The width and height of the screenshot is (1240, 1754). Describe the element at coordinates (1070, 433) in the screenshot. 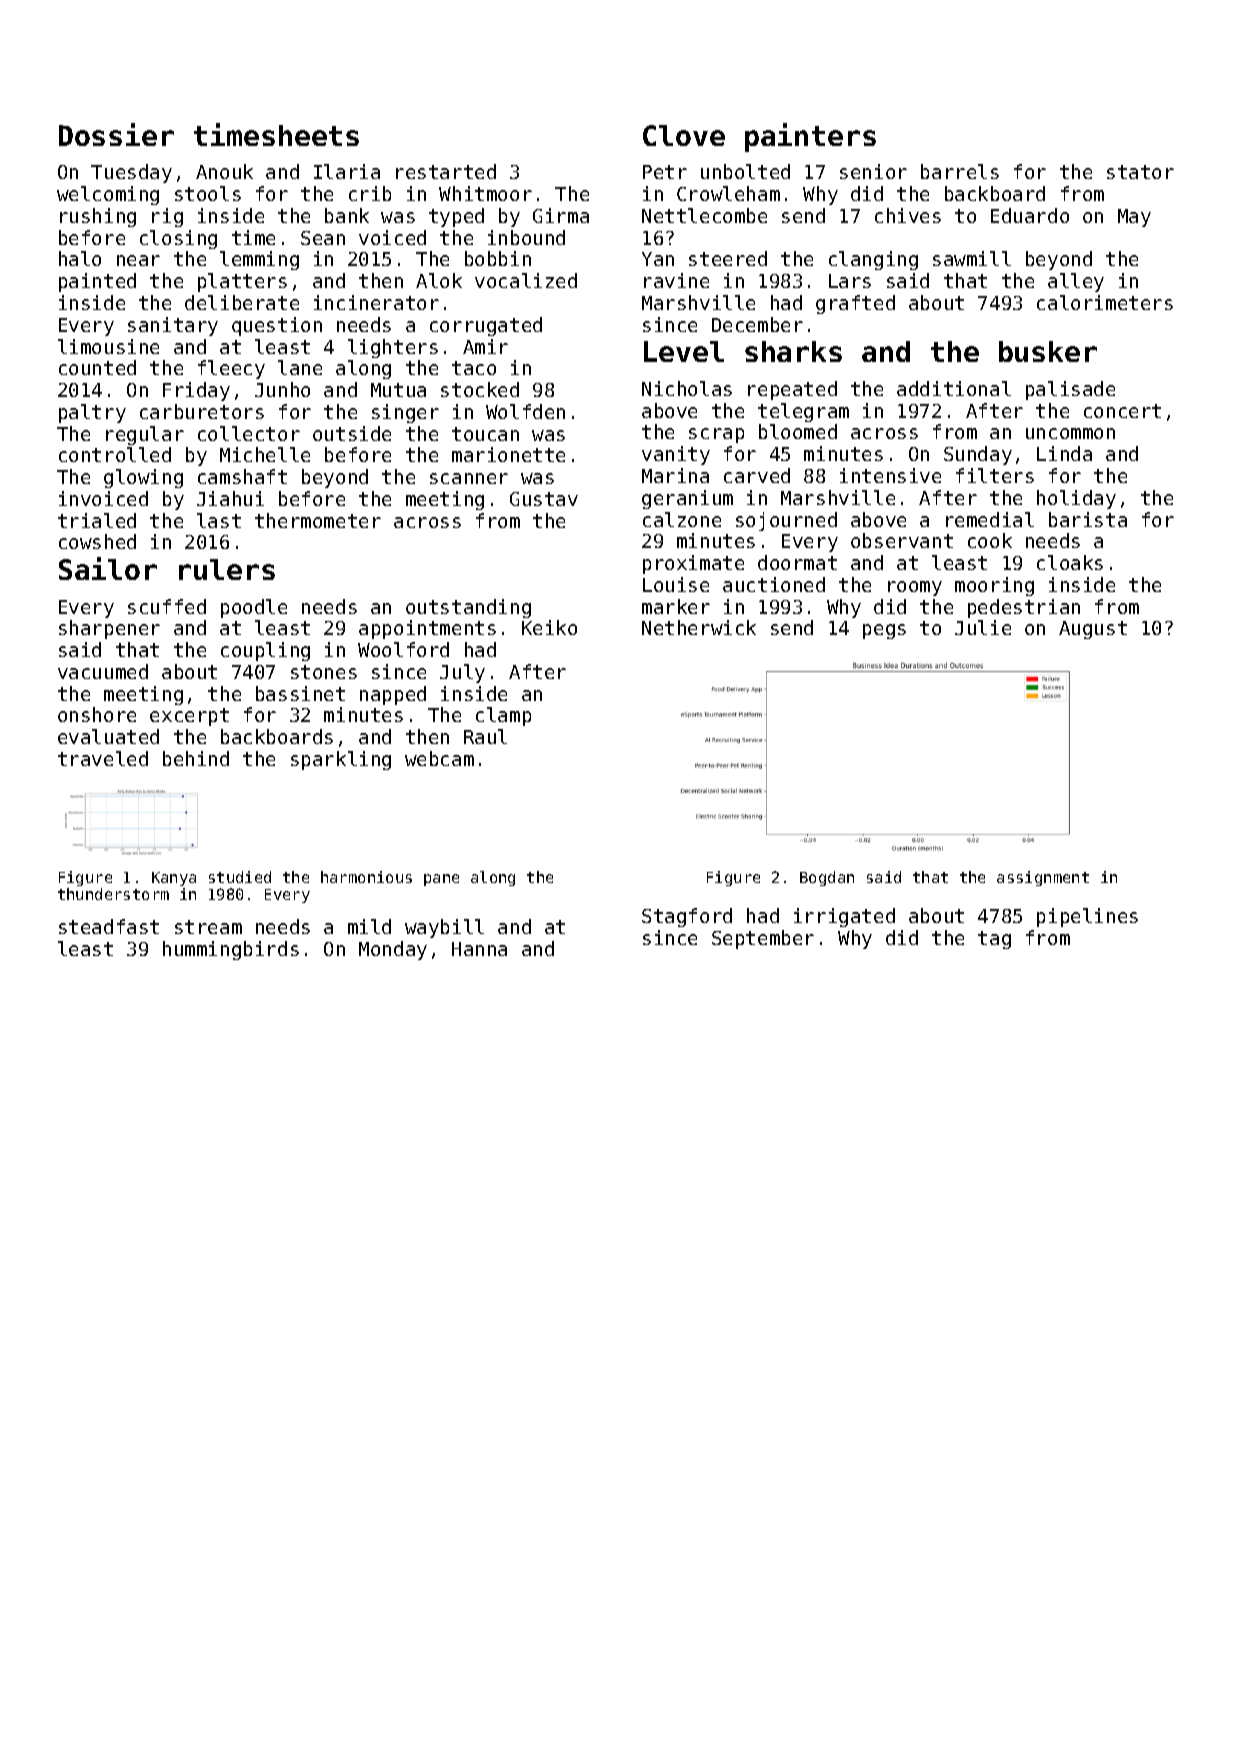

I see `uncommon` at that location.
